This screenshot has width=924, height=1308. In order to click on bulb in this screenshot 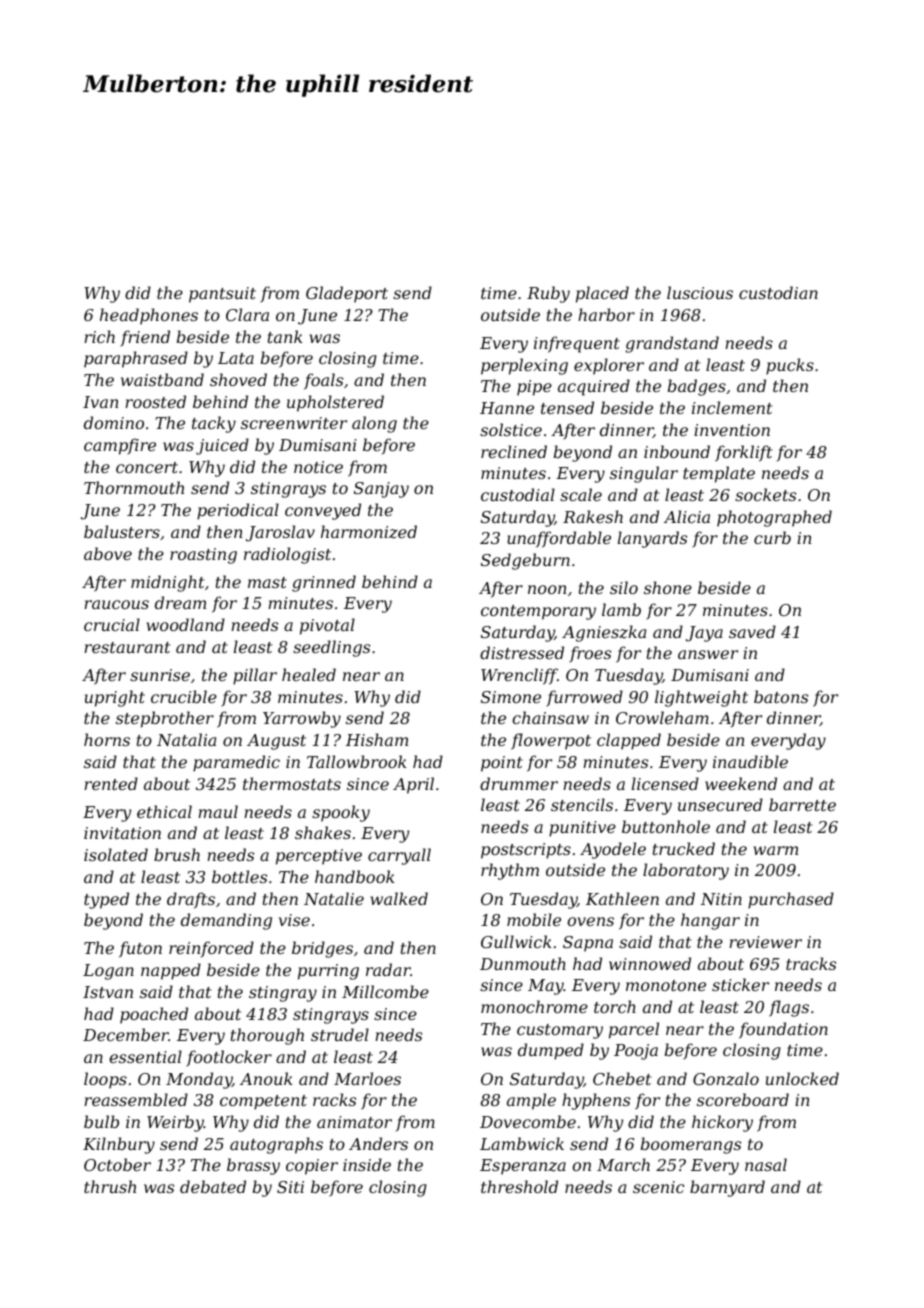, I will do `click(101, 1121)`.
